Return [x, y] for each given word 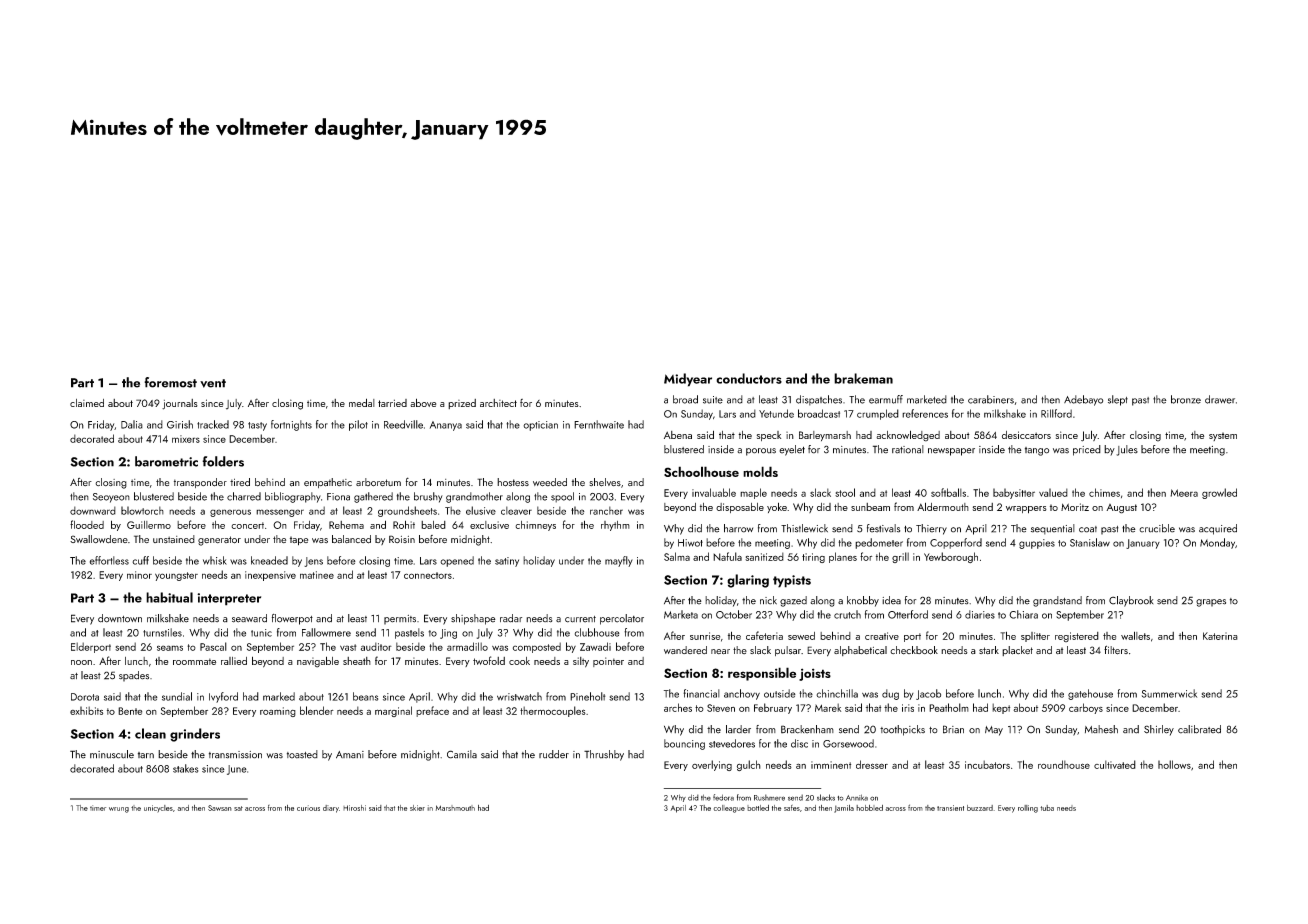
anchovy [742, 694]
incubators [987, 764]
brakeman [863, 378]
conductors [749, 378]
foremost [170, 382]
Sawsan [220, 808]
